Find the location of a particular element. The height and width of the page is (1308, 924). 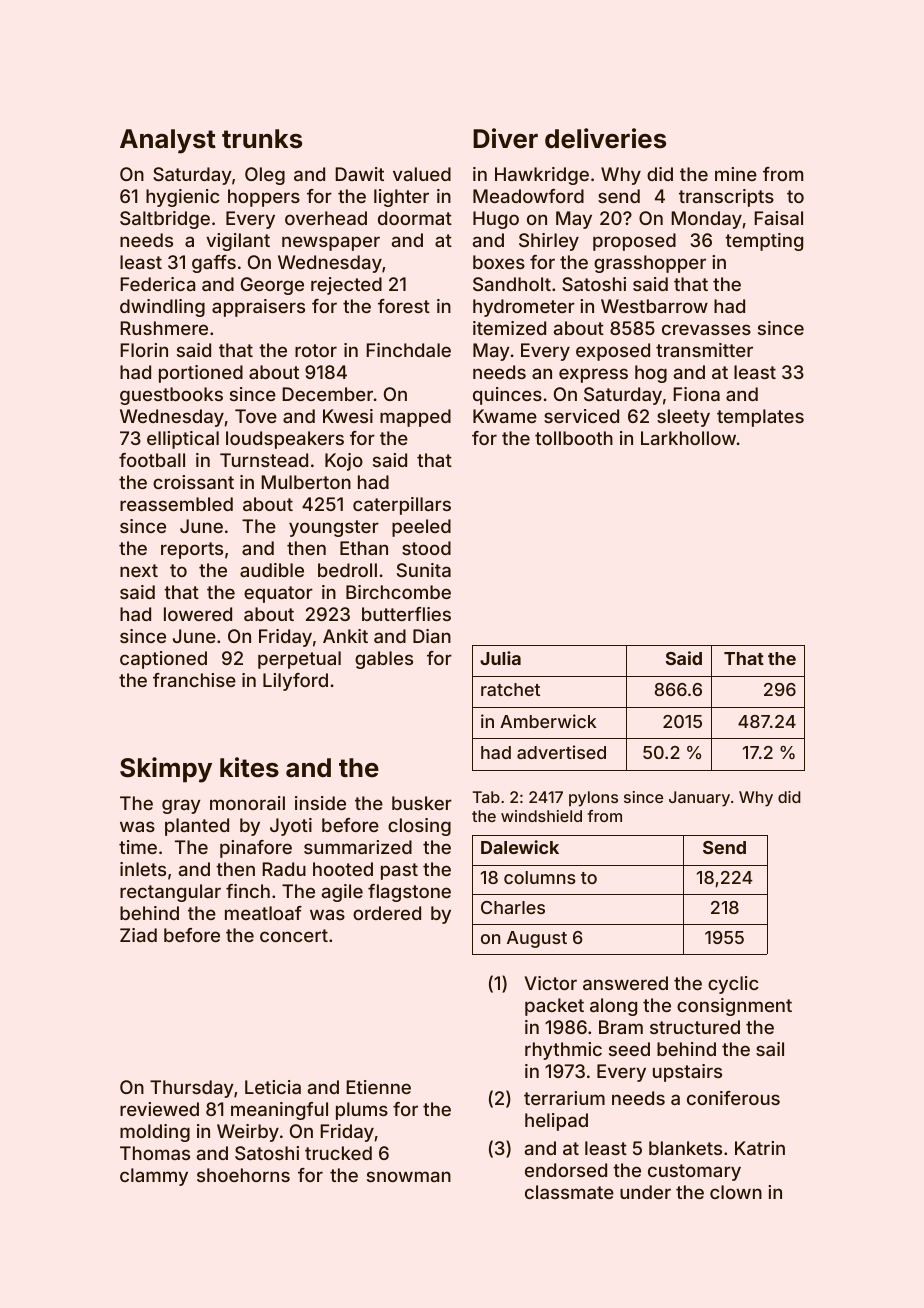

Etienne is located at coordinates (378, 1087).
